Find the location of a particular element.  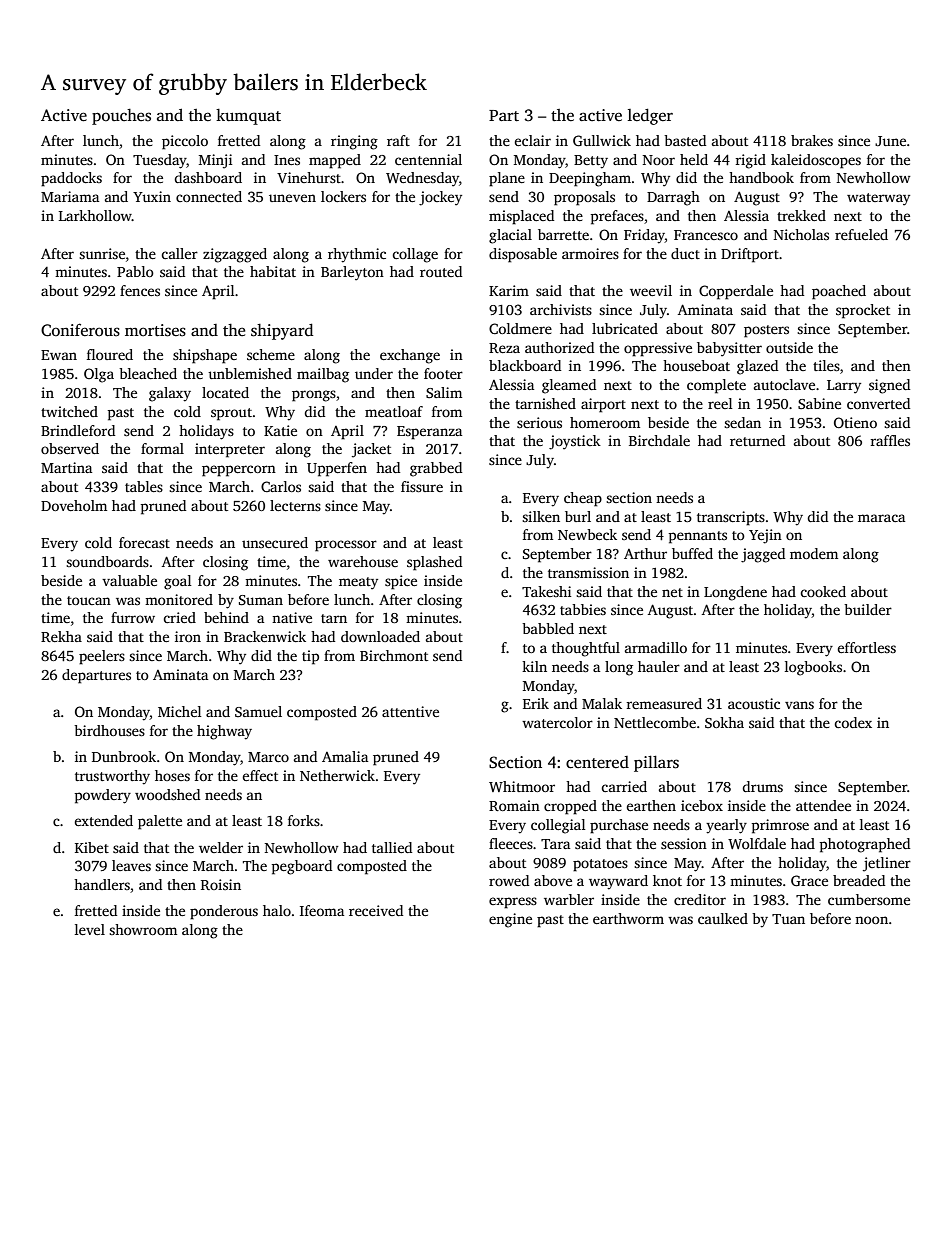

warbler is located at coordinates (569, 899).
